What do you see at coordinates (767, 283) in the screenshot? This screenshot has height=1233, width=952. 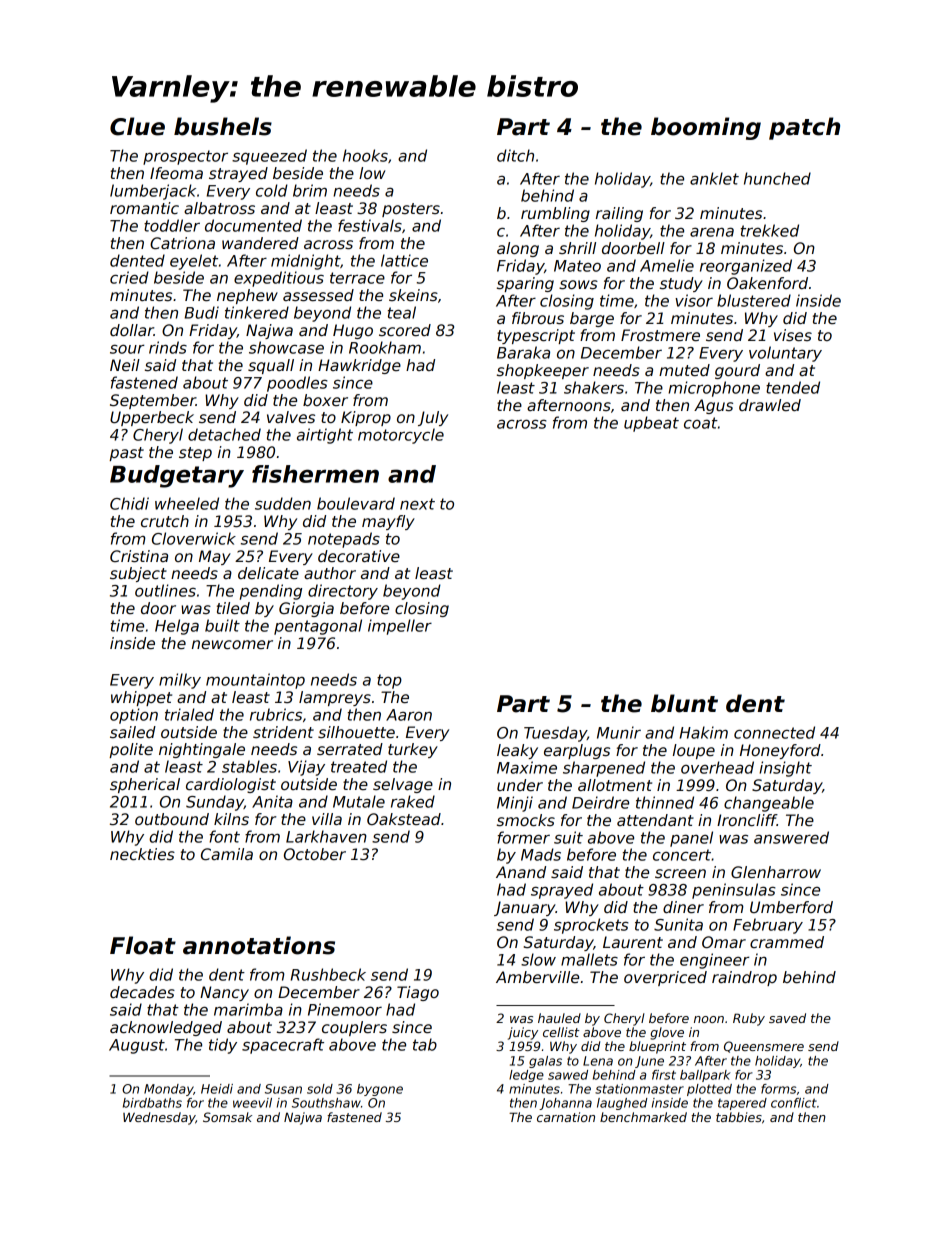 I see `Oakenford` at bounding box center [767, 283].
